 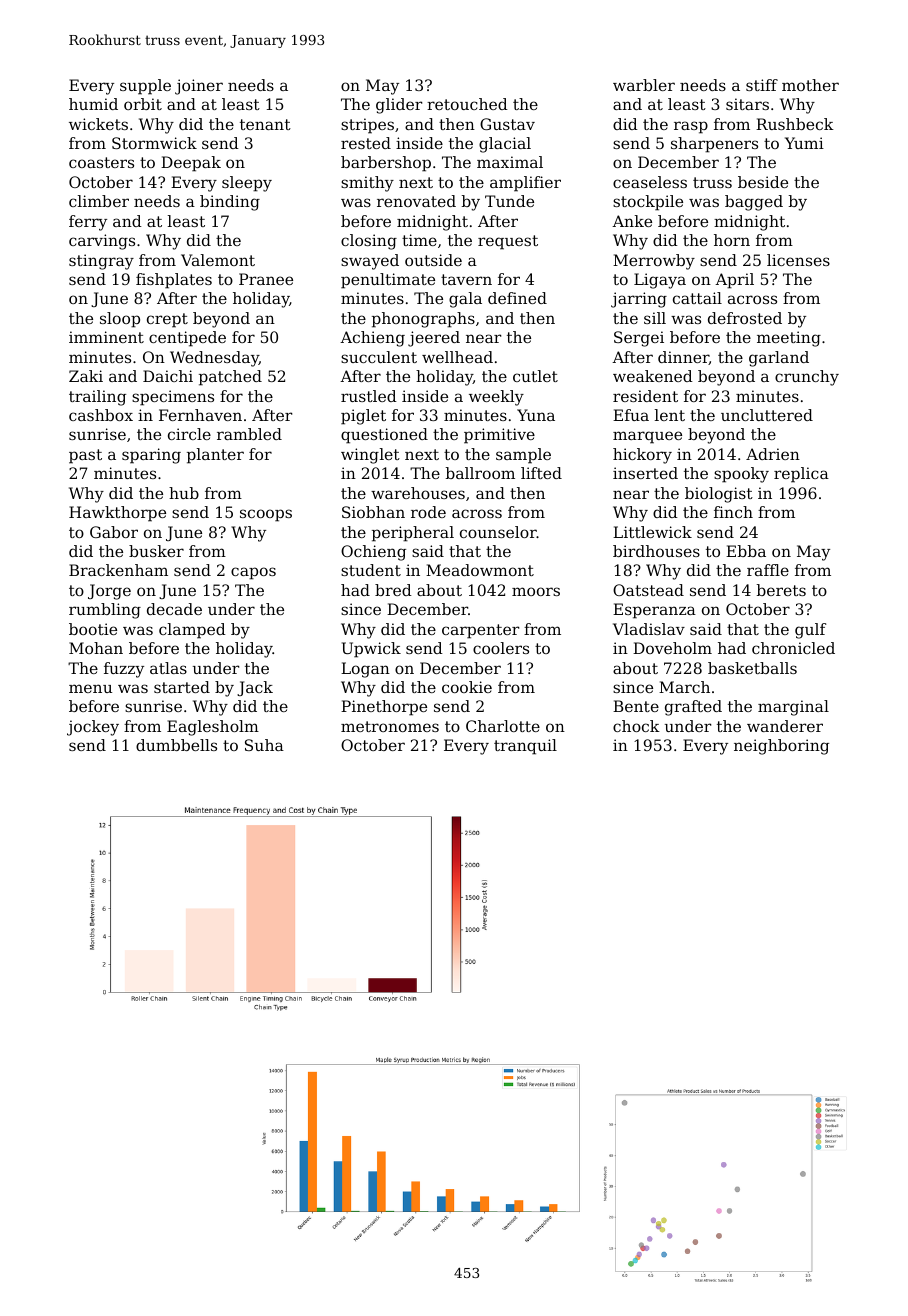 What do you see at coordinates (655, 318) in the screenshot?
I see `sill` at bounding box center [655, 318].
